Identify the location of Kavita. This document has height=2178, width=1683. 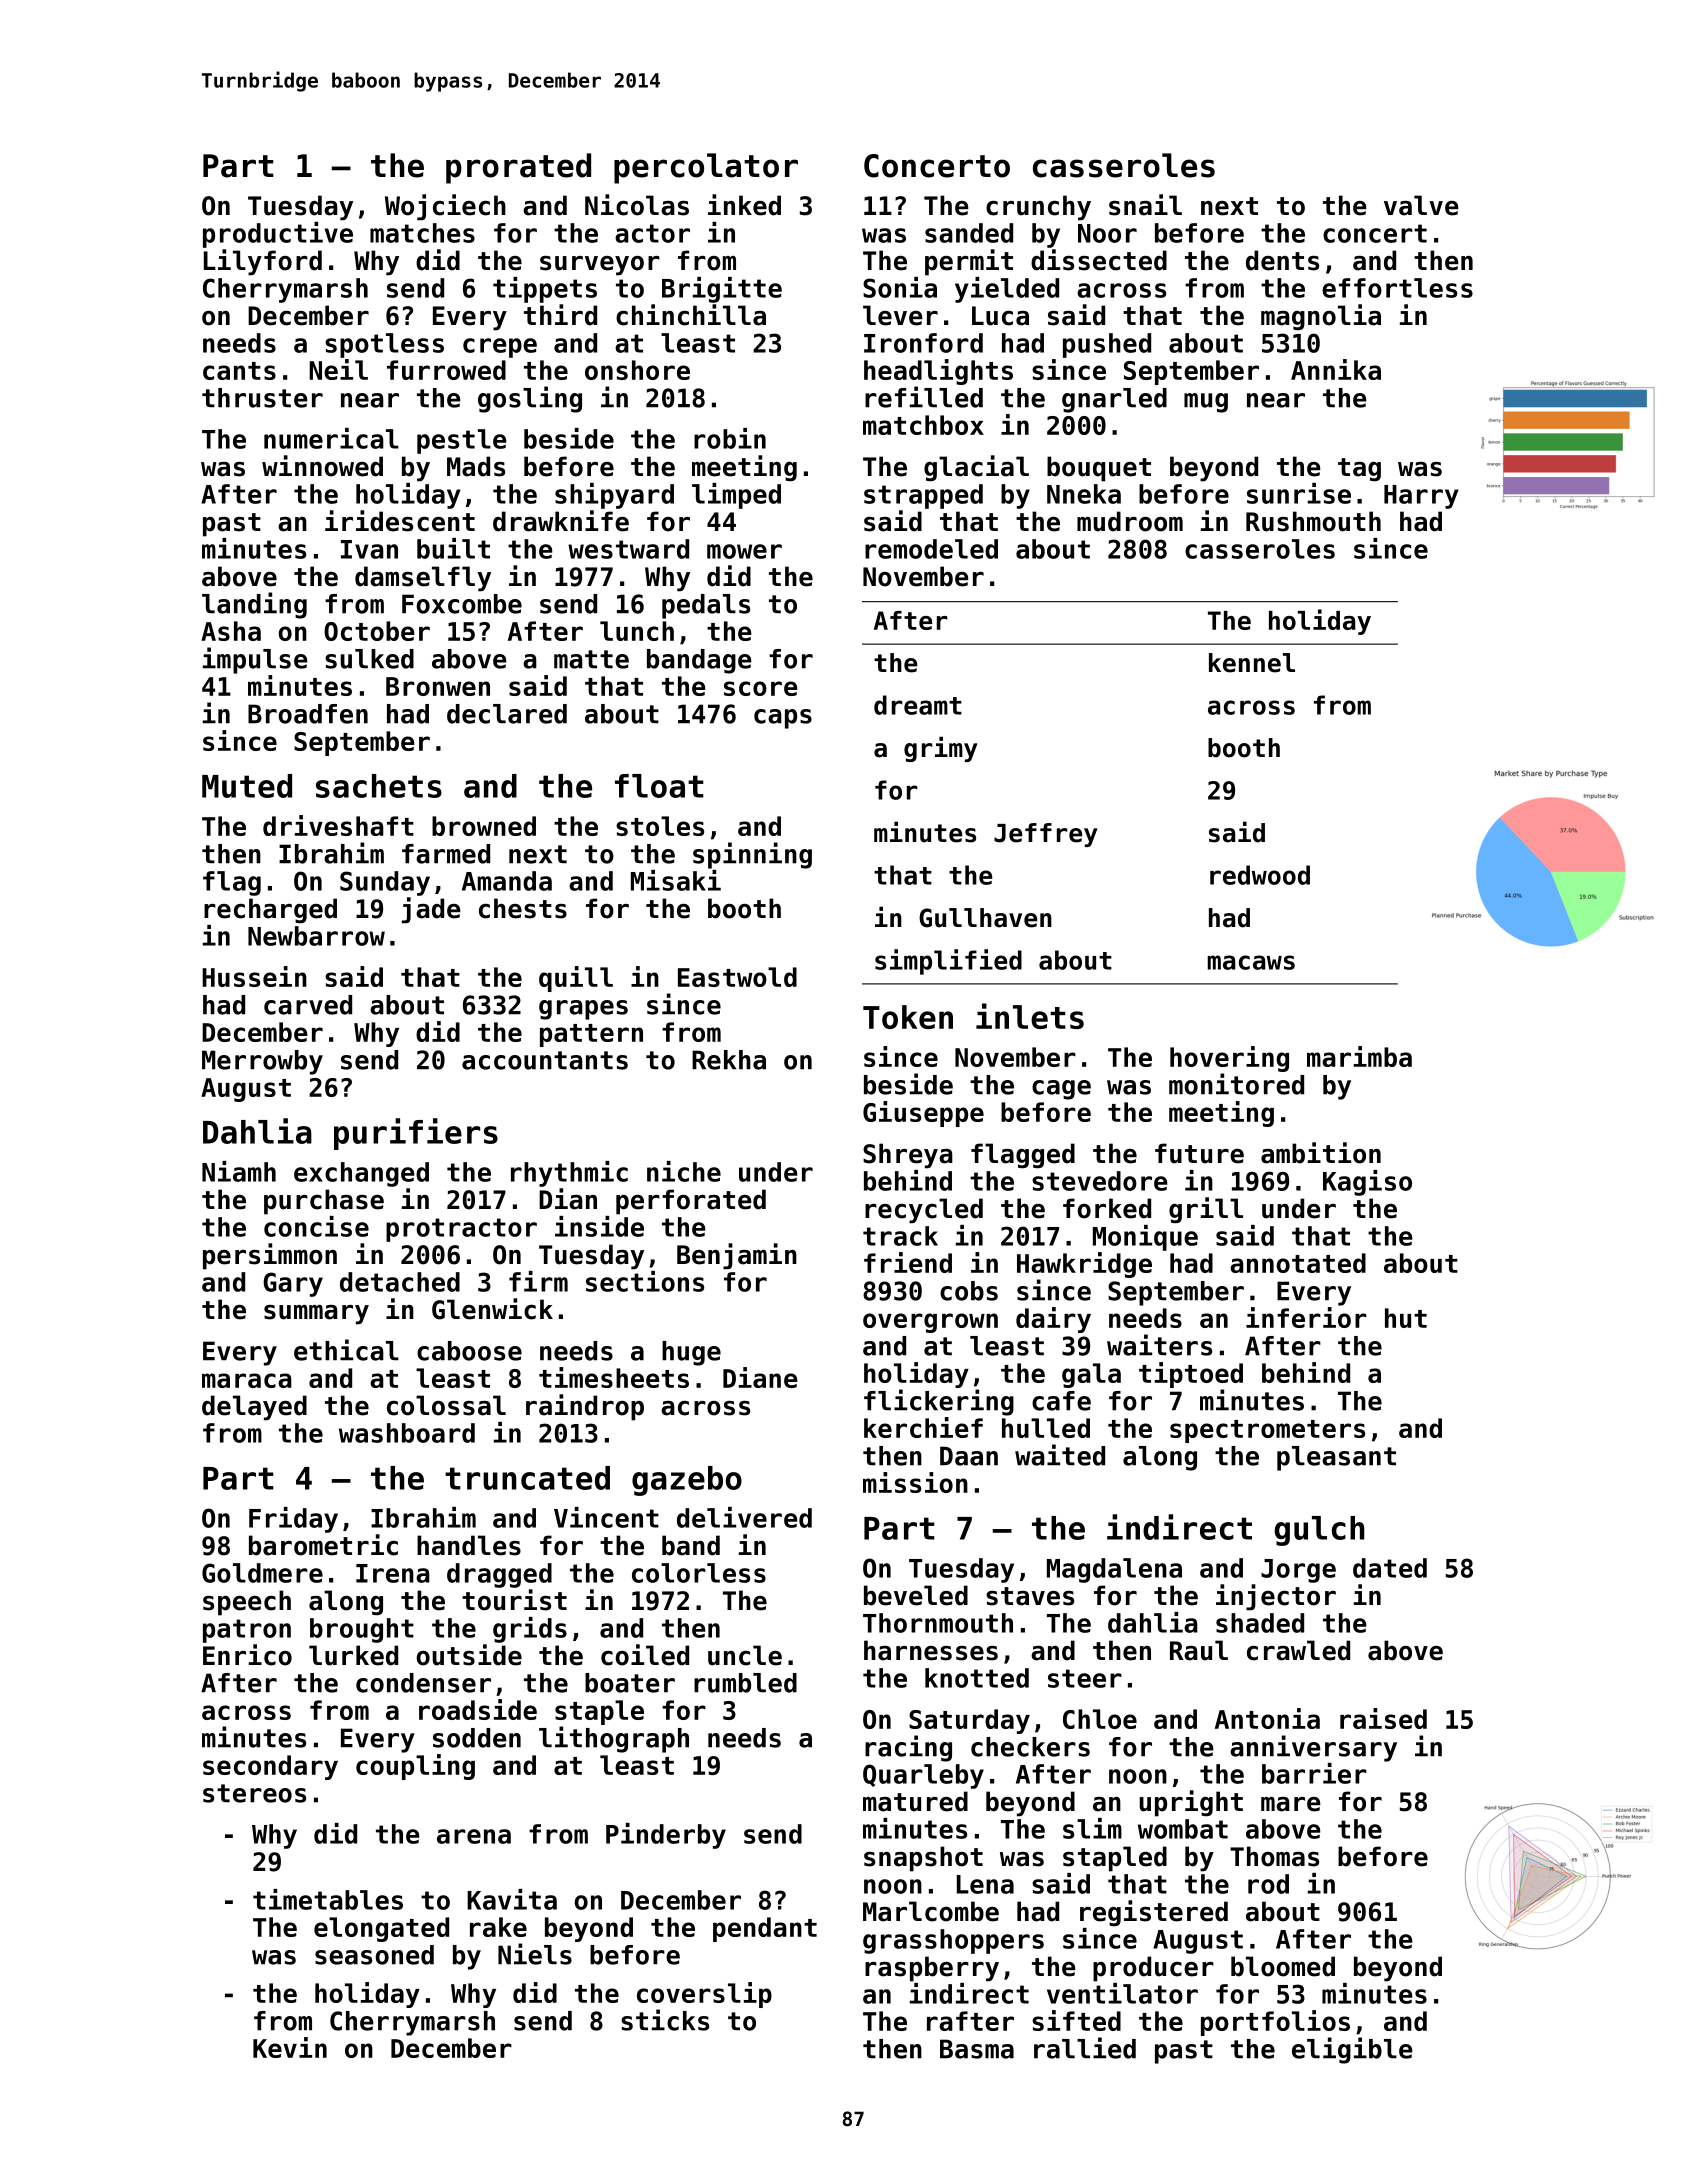
(512, 1899).
